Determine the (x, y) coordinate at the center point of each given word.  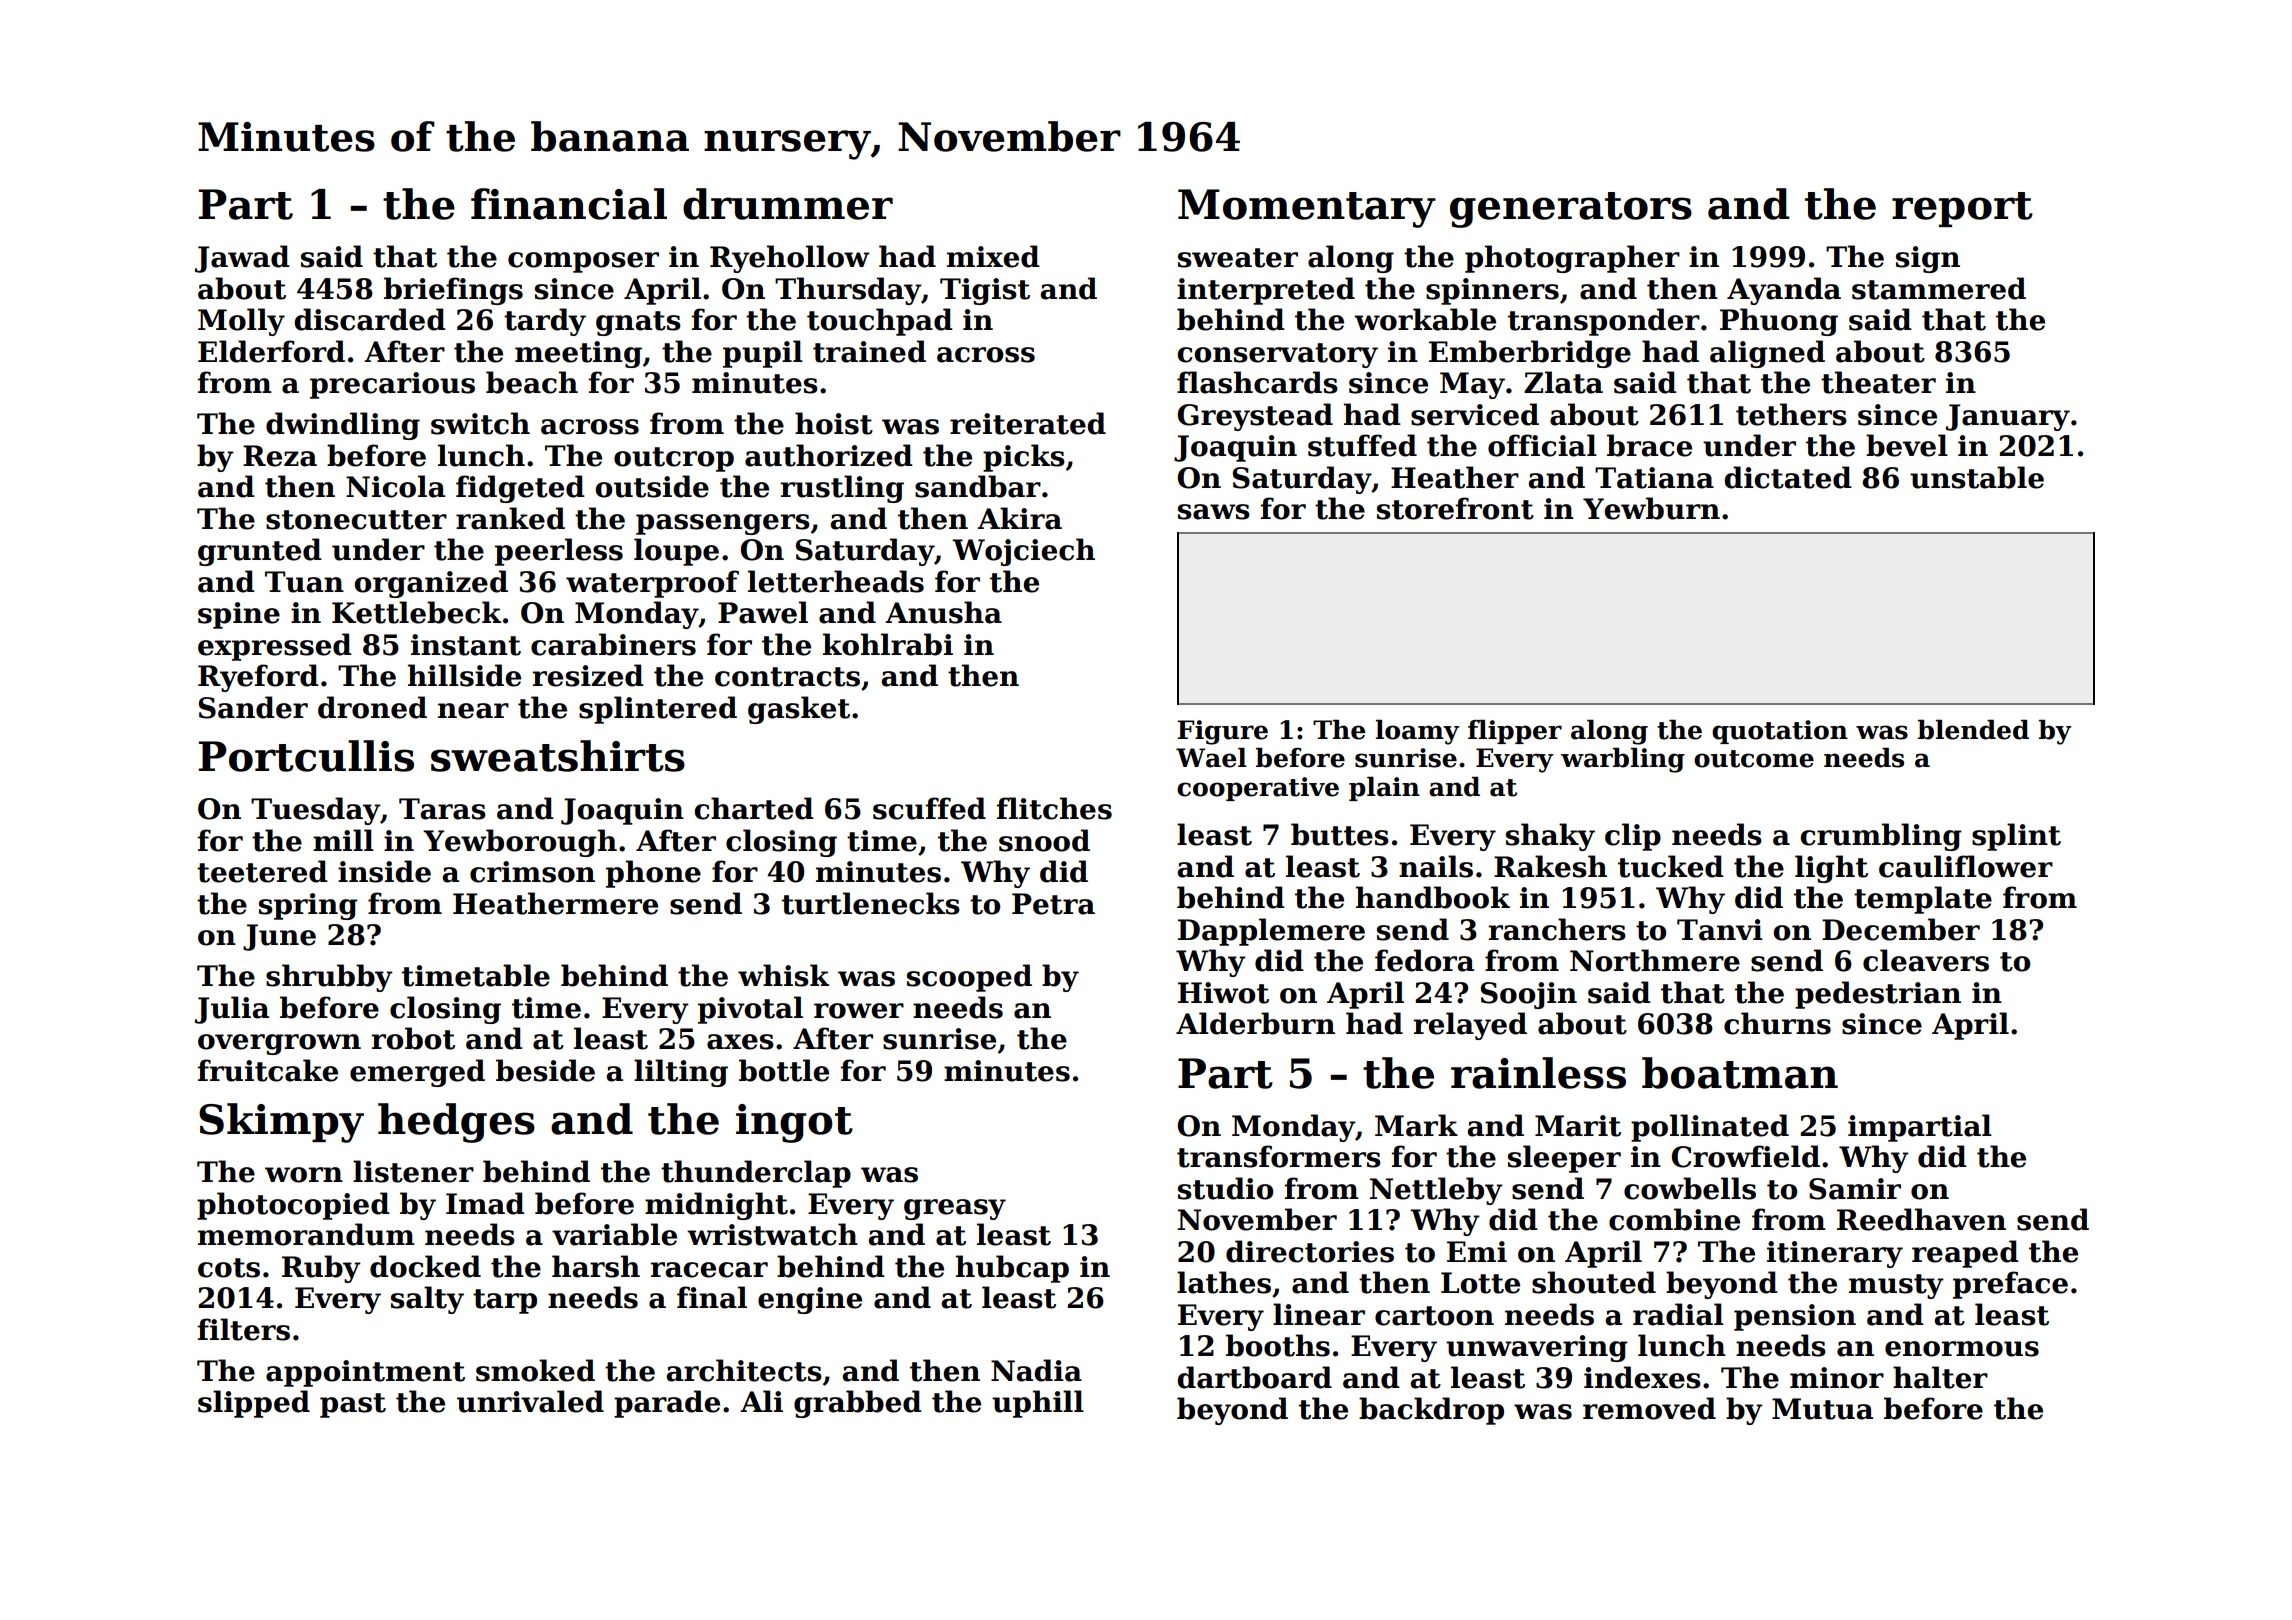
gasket (799, 710)
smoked (535, 1370)
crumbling (1881, 837)
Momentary (1307, 208)
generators (1571, 210)
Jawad (242, 259)
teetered (262, 871)
